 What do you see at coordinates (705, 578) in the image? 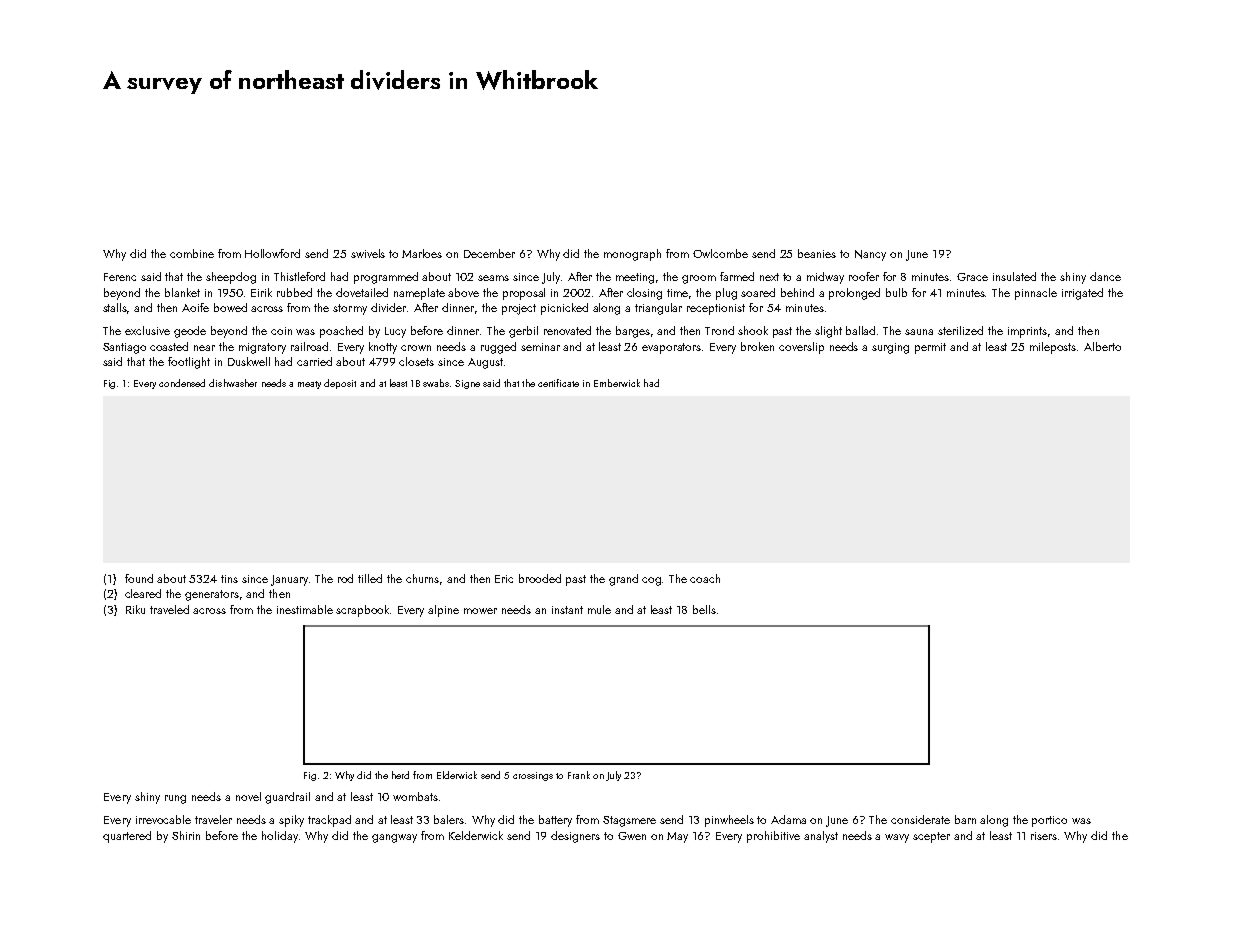
I see `coach` at bounding box center [705, 578].
